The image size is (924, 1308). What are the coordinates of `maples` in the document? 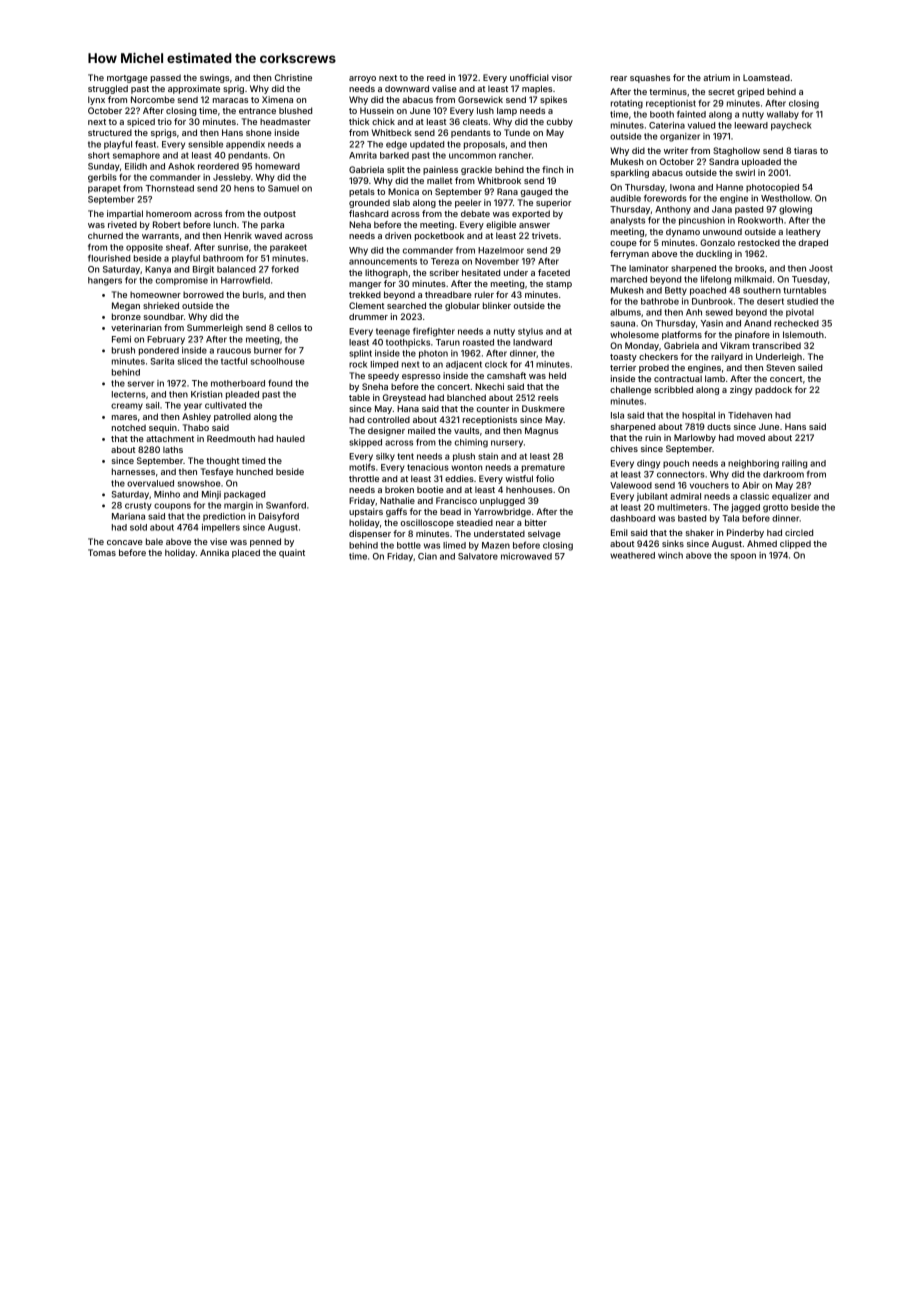 It's located at (537, 89).
